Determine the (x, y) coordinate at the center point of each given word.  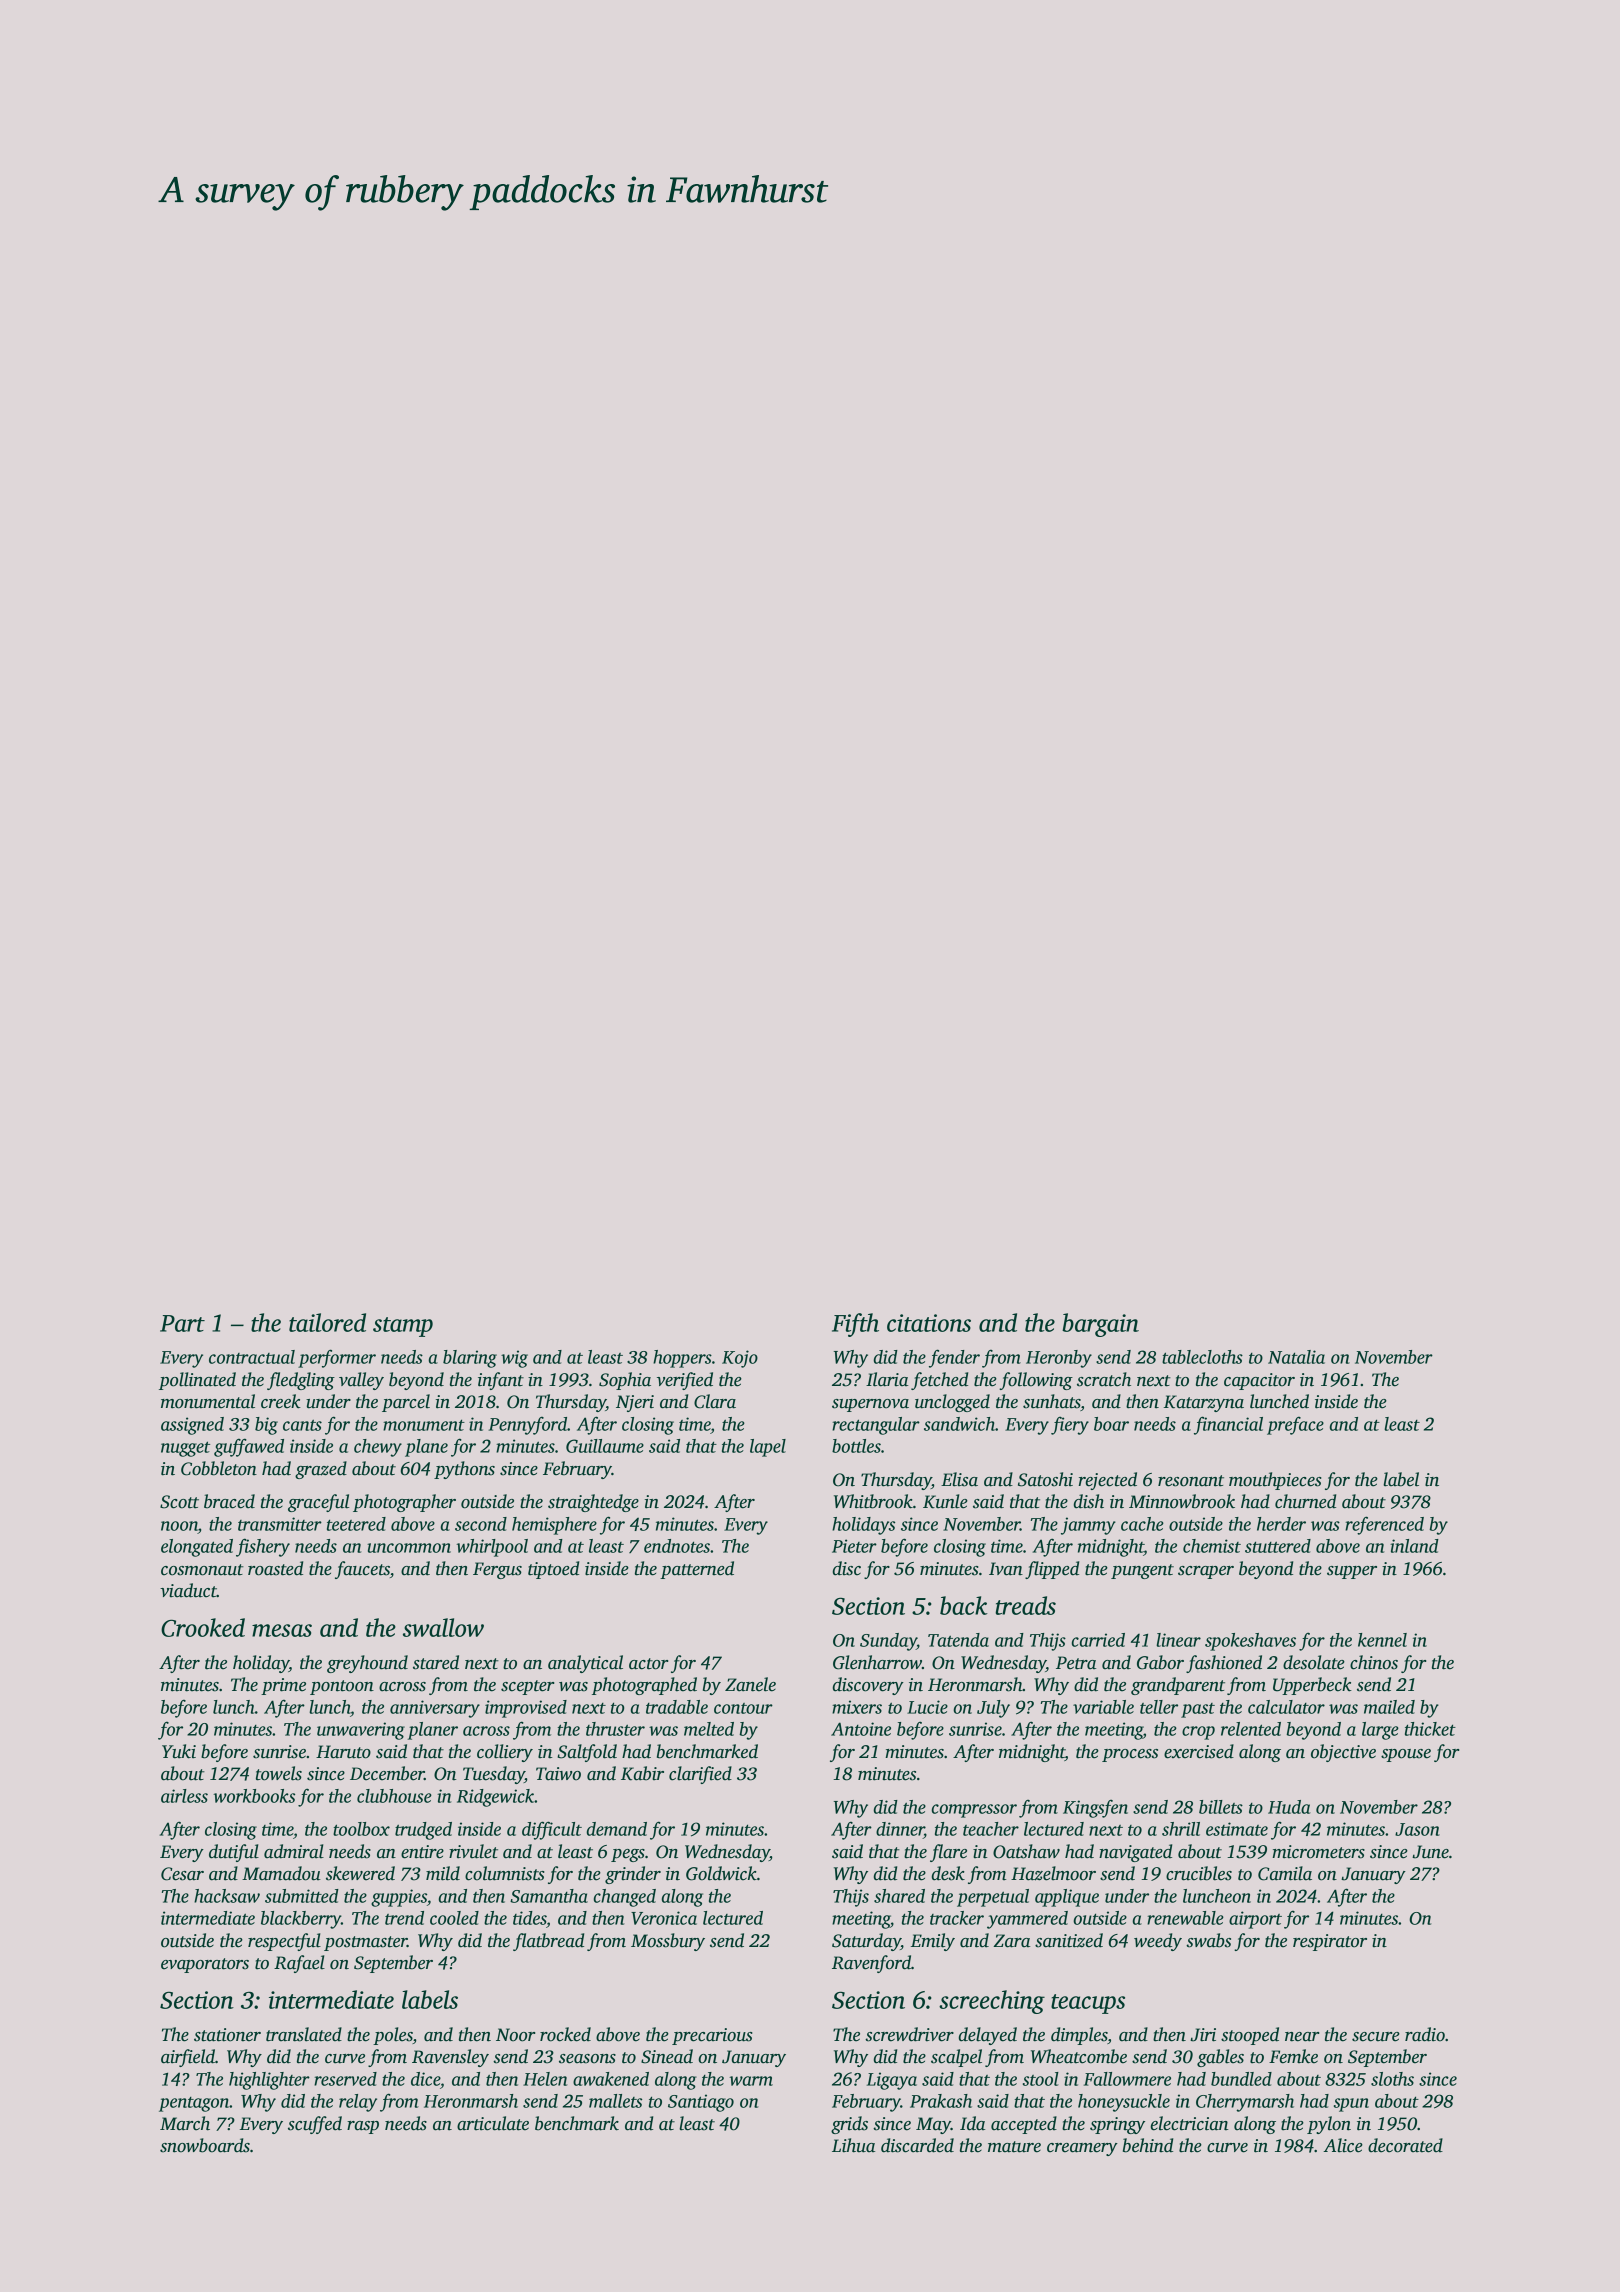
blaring (470, 1359)
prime (283, 1686)
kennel (1382, 1640)
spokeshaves (1250, 1642)
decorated (1405, 2145)
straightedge (593, 1503)
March (185, 2123)
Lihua (853, 2145)
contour (743, 1708)
